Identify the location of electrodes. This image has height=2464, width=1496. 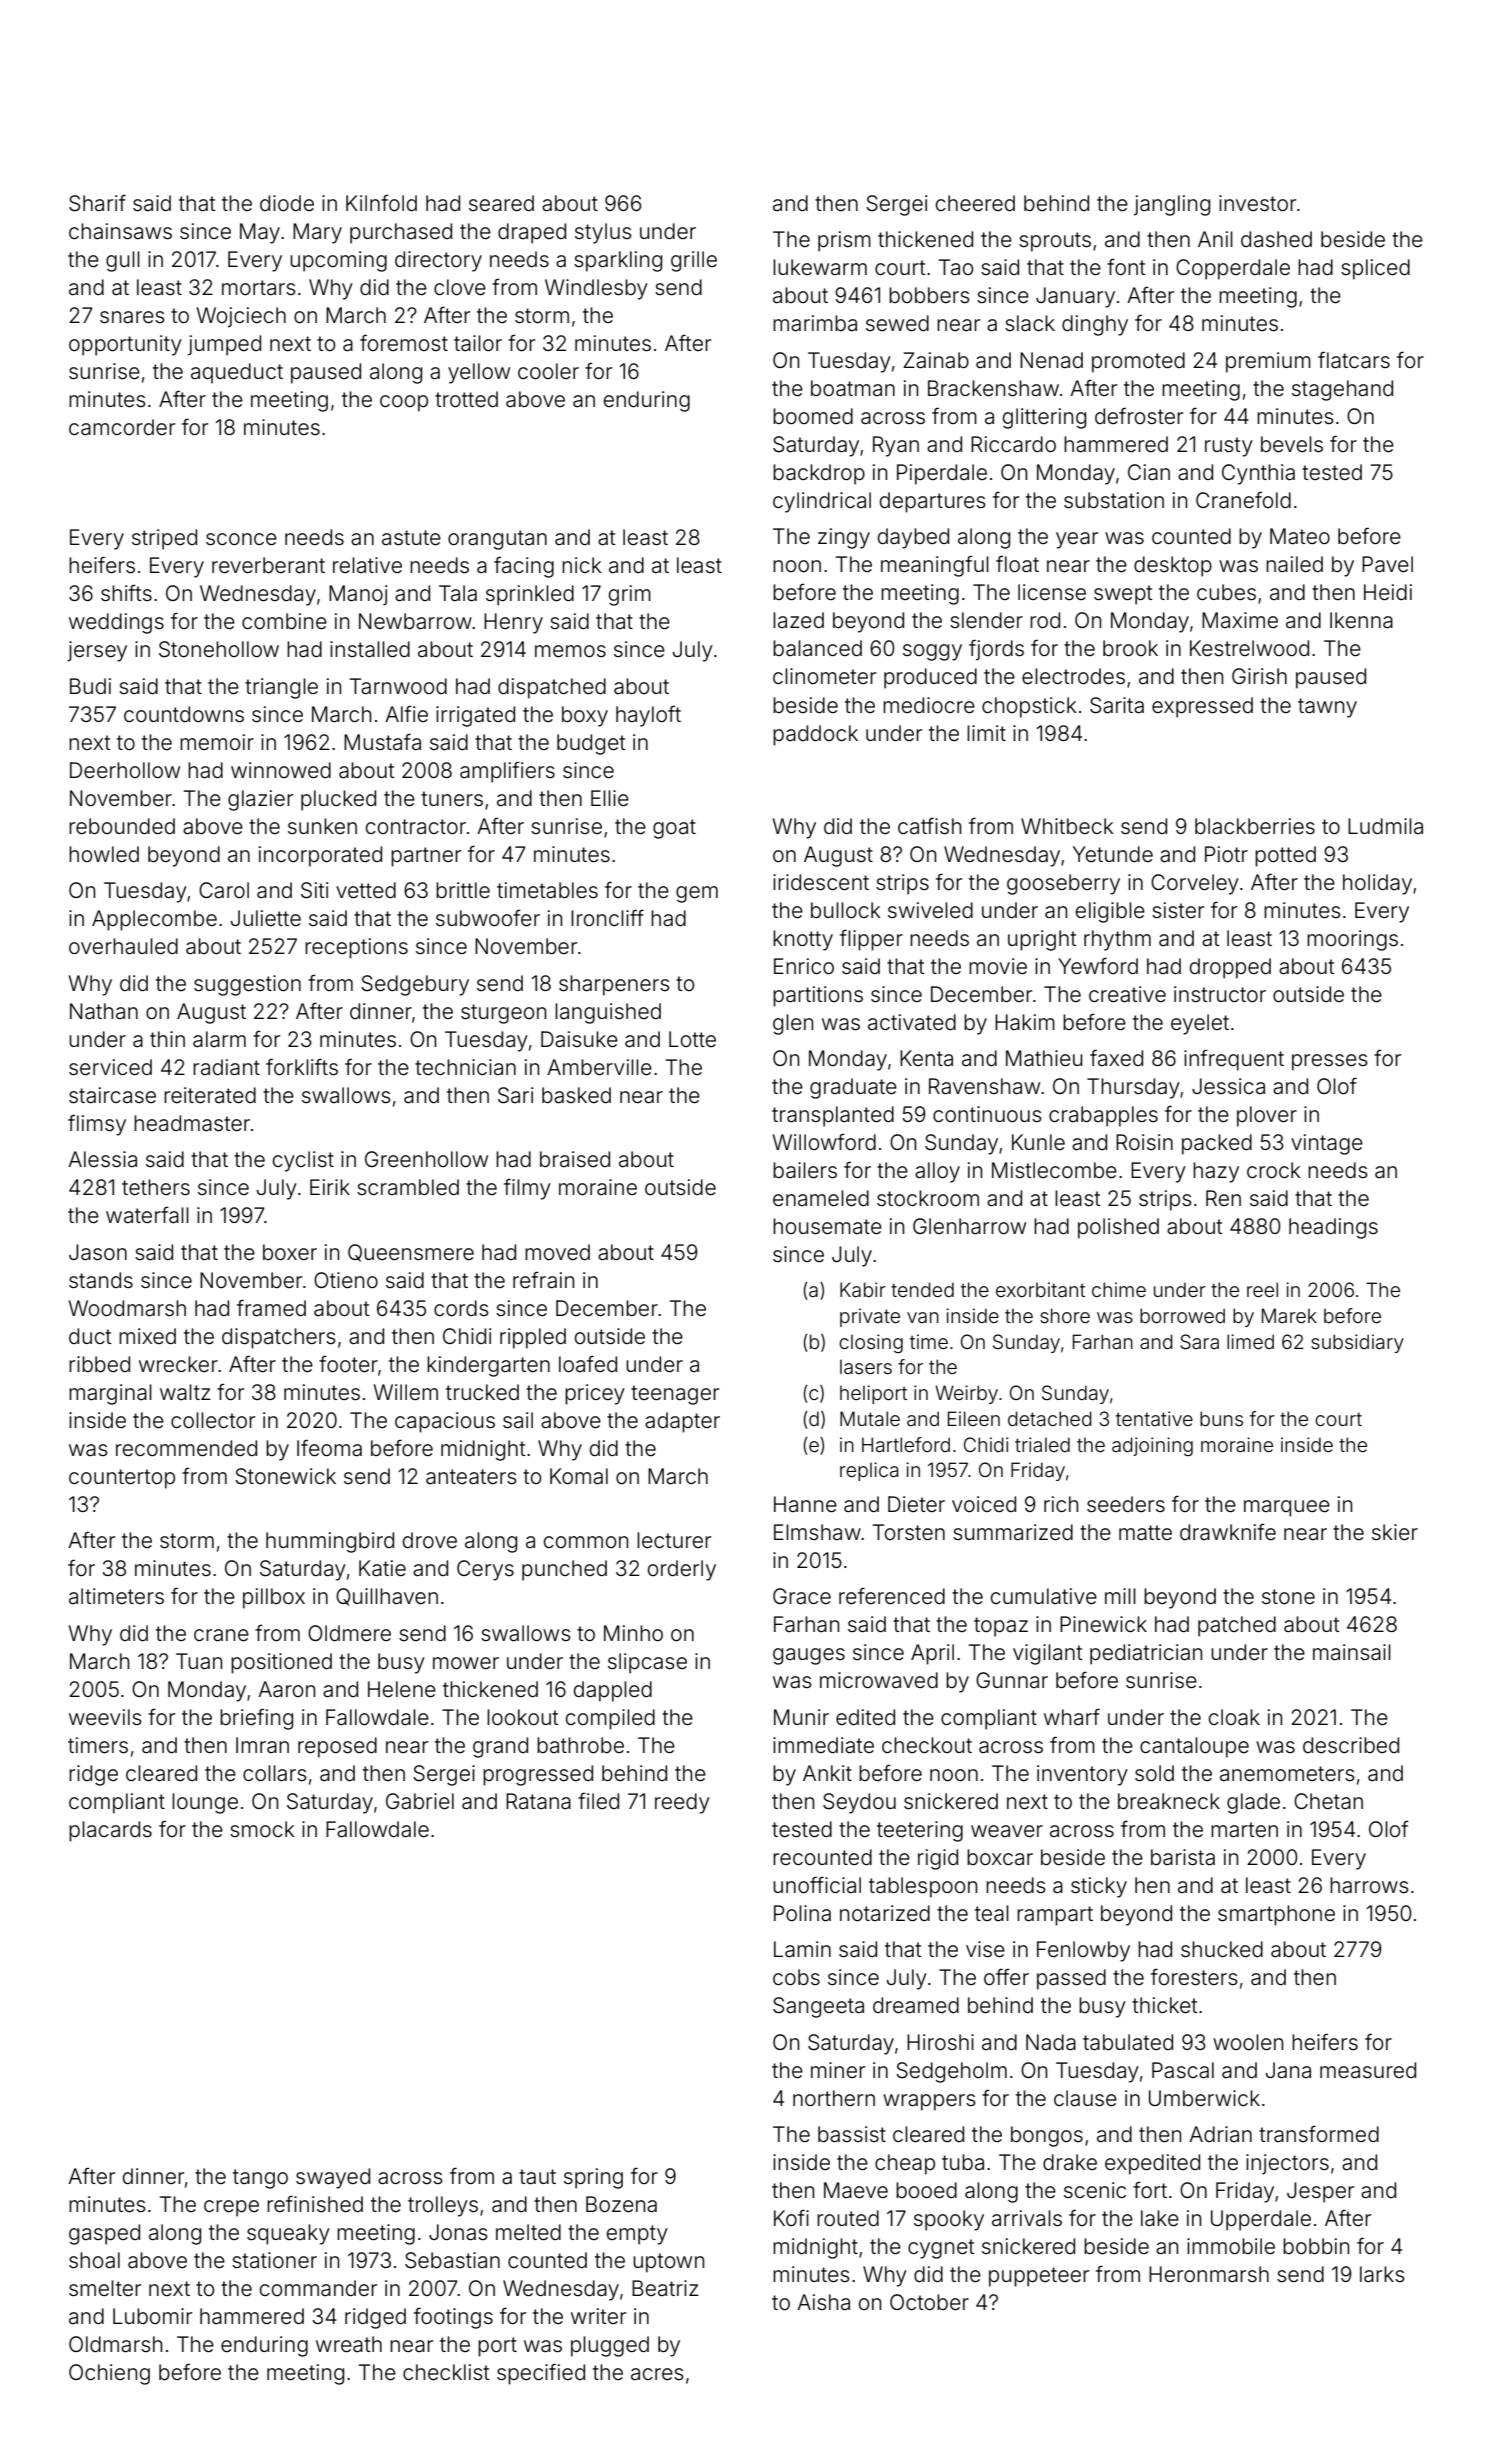
(1073, 676).
